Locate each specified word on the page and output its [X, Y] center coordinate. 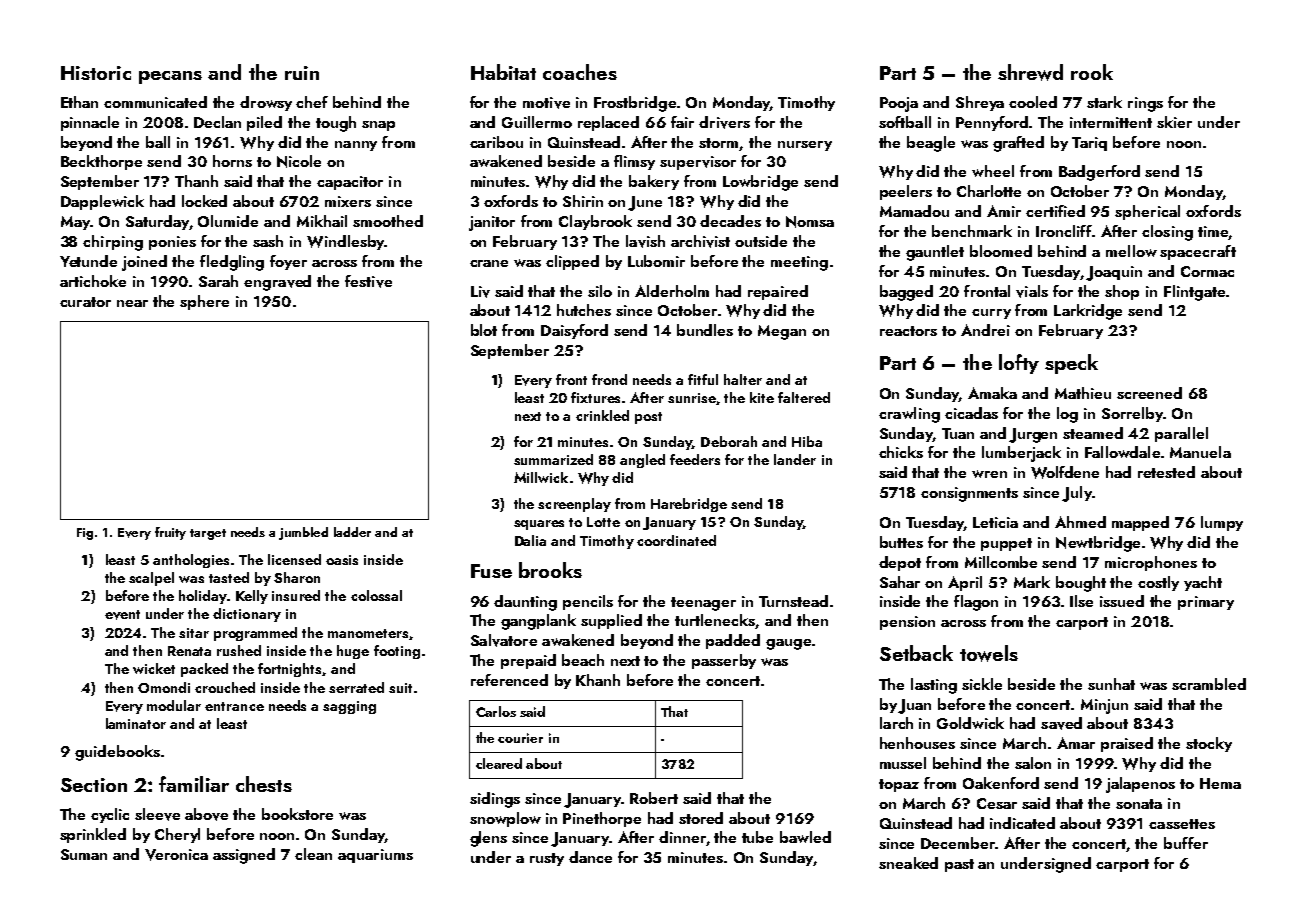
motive [546, 103]
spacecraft [1198, 252]
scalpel [151, 579]
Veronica [176, 855]
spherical [1147, 212]
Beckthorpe [101, 162]
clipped [572, 262]
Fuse [491, 571]
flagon [976, 603]
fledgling [232, 263]
